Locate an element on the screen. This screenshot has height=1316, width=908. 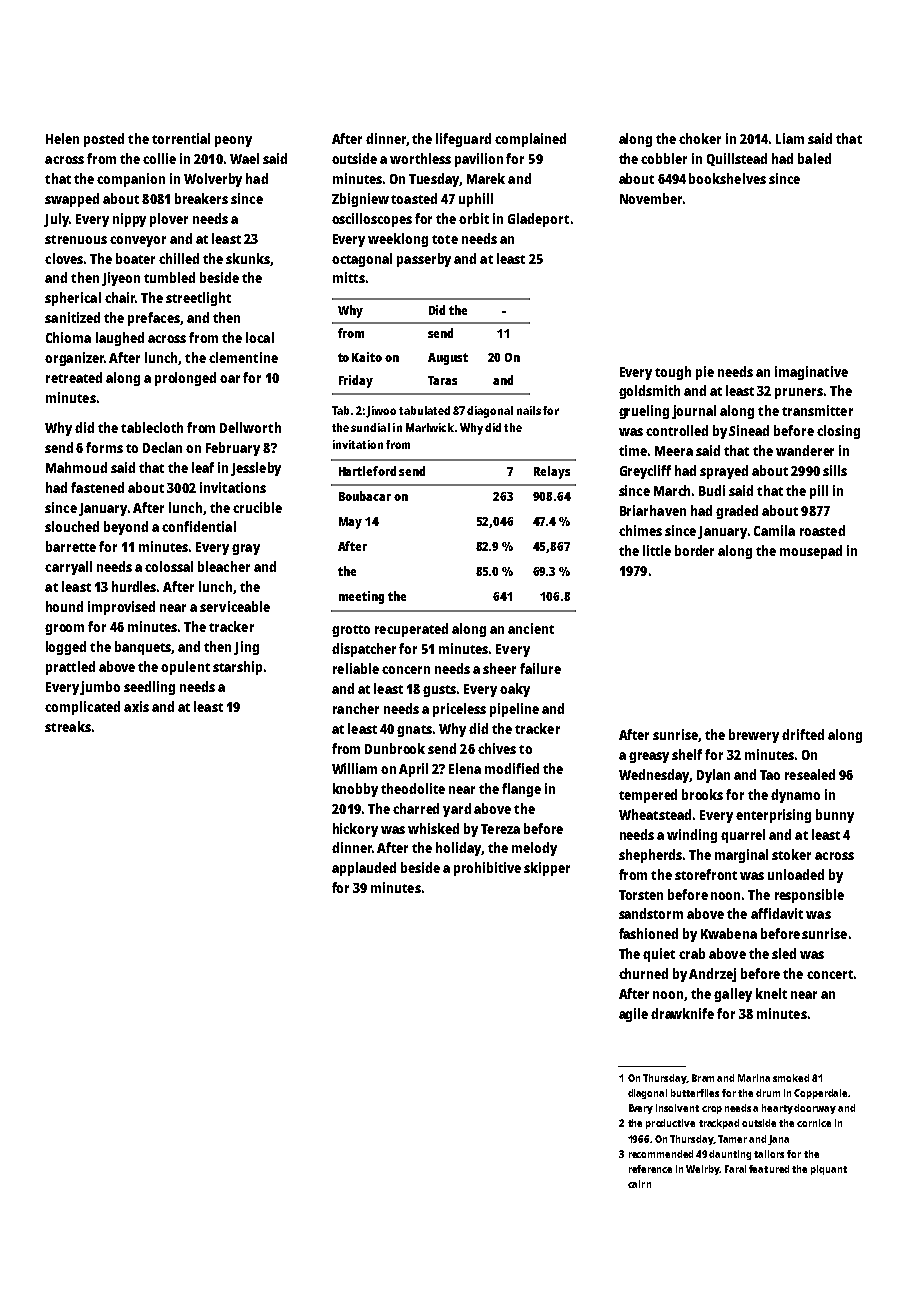
cairn is located at coordinates (639, 1184).
